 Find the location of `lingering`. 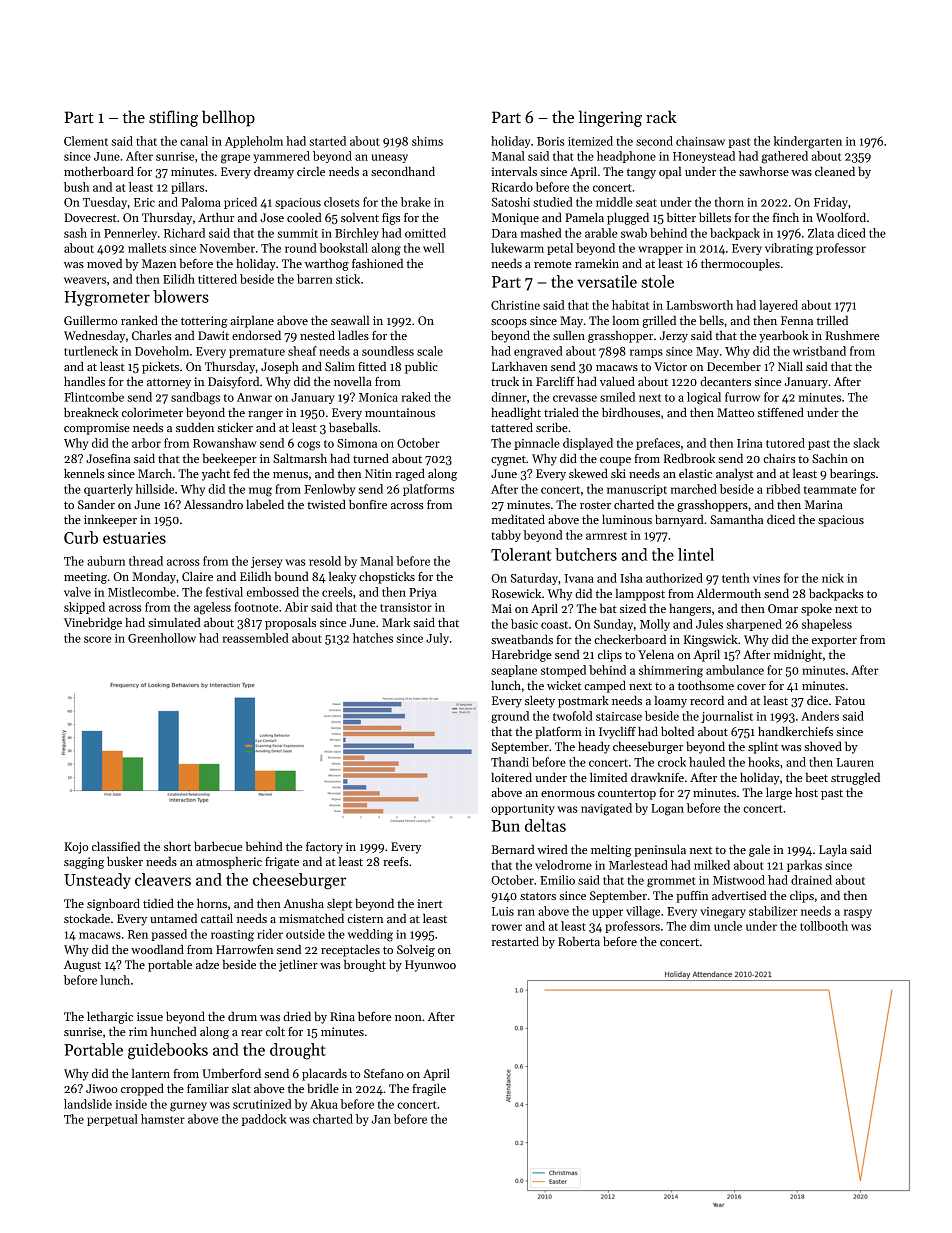

lingering is located at coordinates (610, 118).
